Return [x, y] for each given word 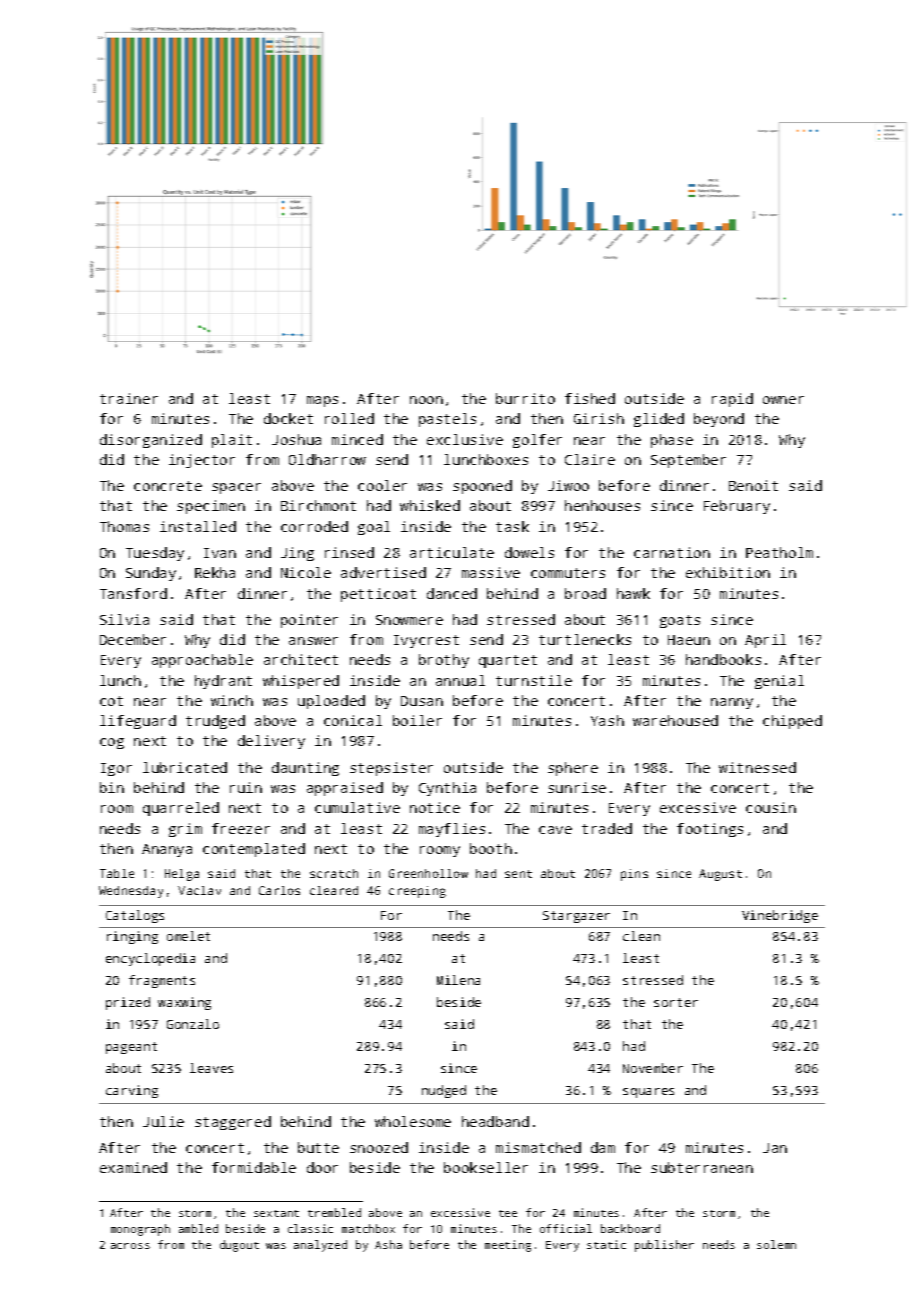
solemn [776, 1244]
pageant [131, 1048]
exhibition [728, 572]
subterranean [702, 1167]
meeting [508, 1246]
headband [495, 1121]
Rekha [215, 572]
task [512, 526]
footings [710, 830]
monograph [140, 1230]
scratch [334, 873]
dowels [529, 552]
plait [232, 441]
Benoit [753, 485]
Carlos [279, 890]
